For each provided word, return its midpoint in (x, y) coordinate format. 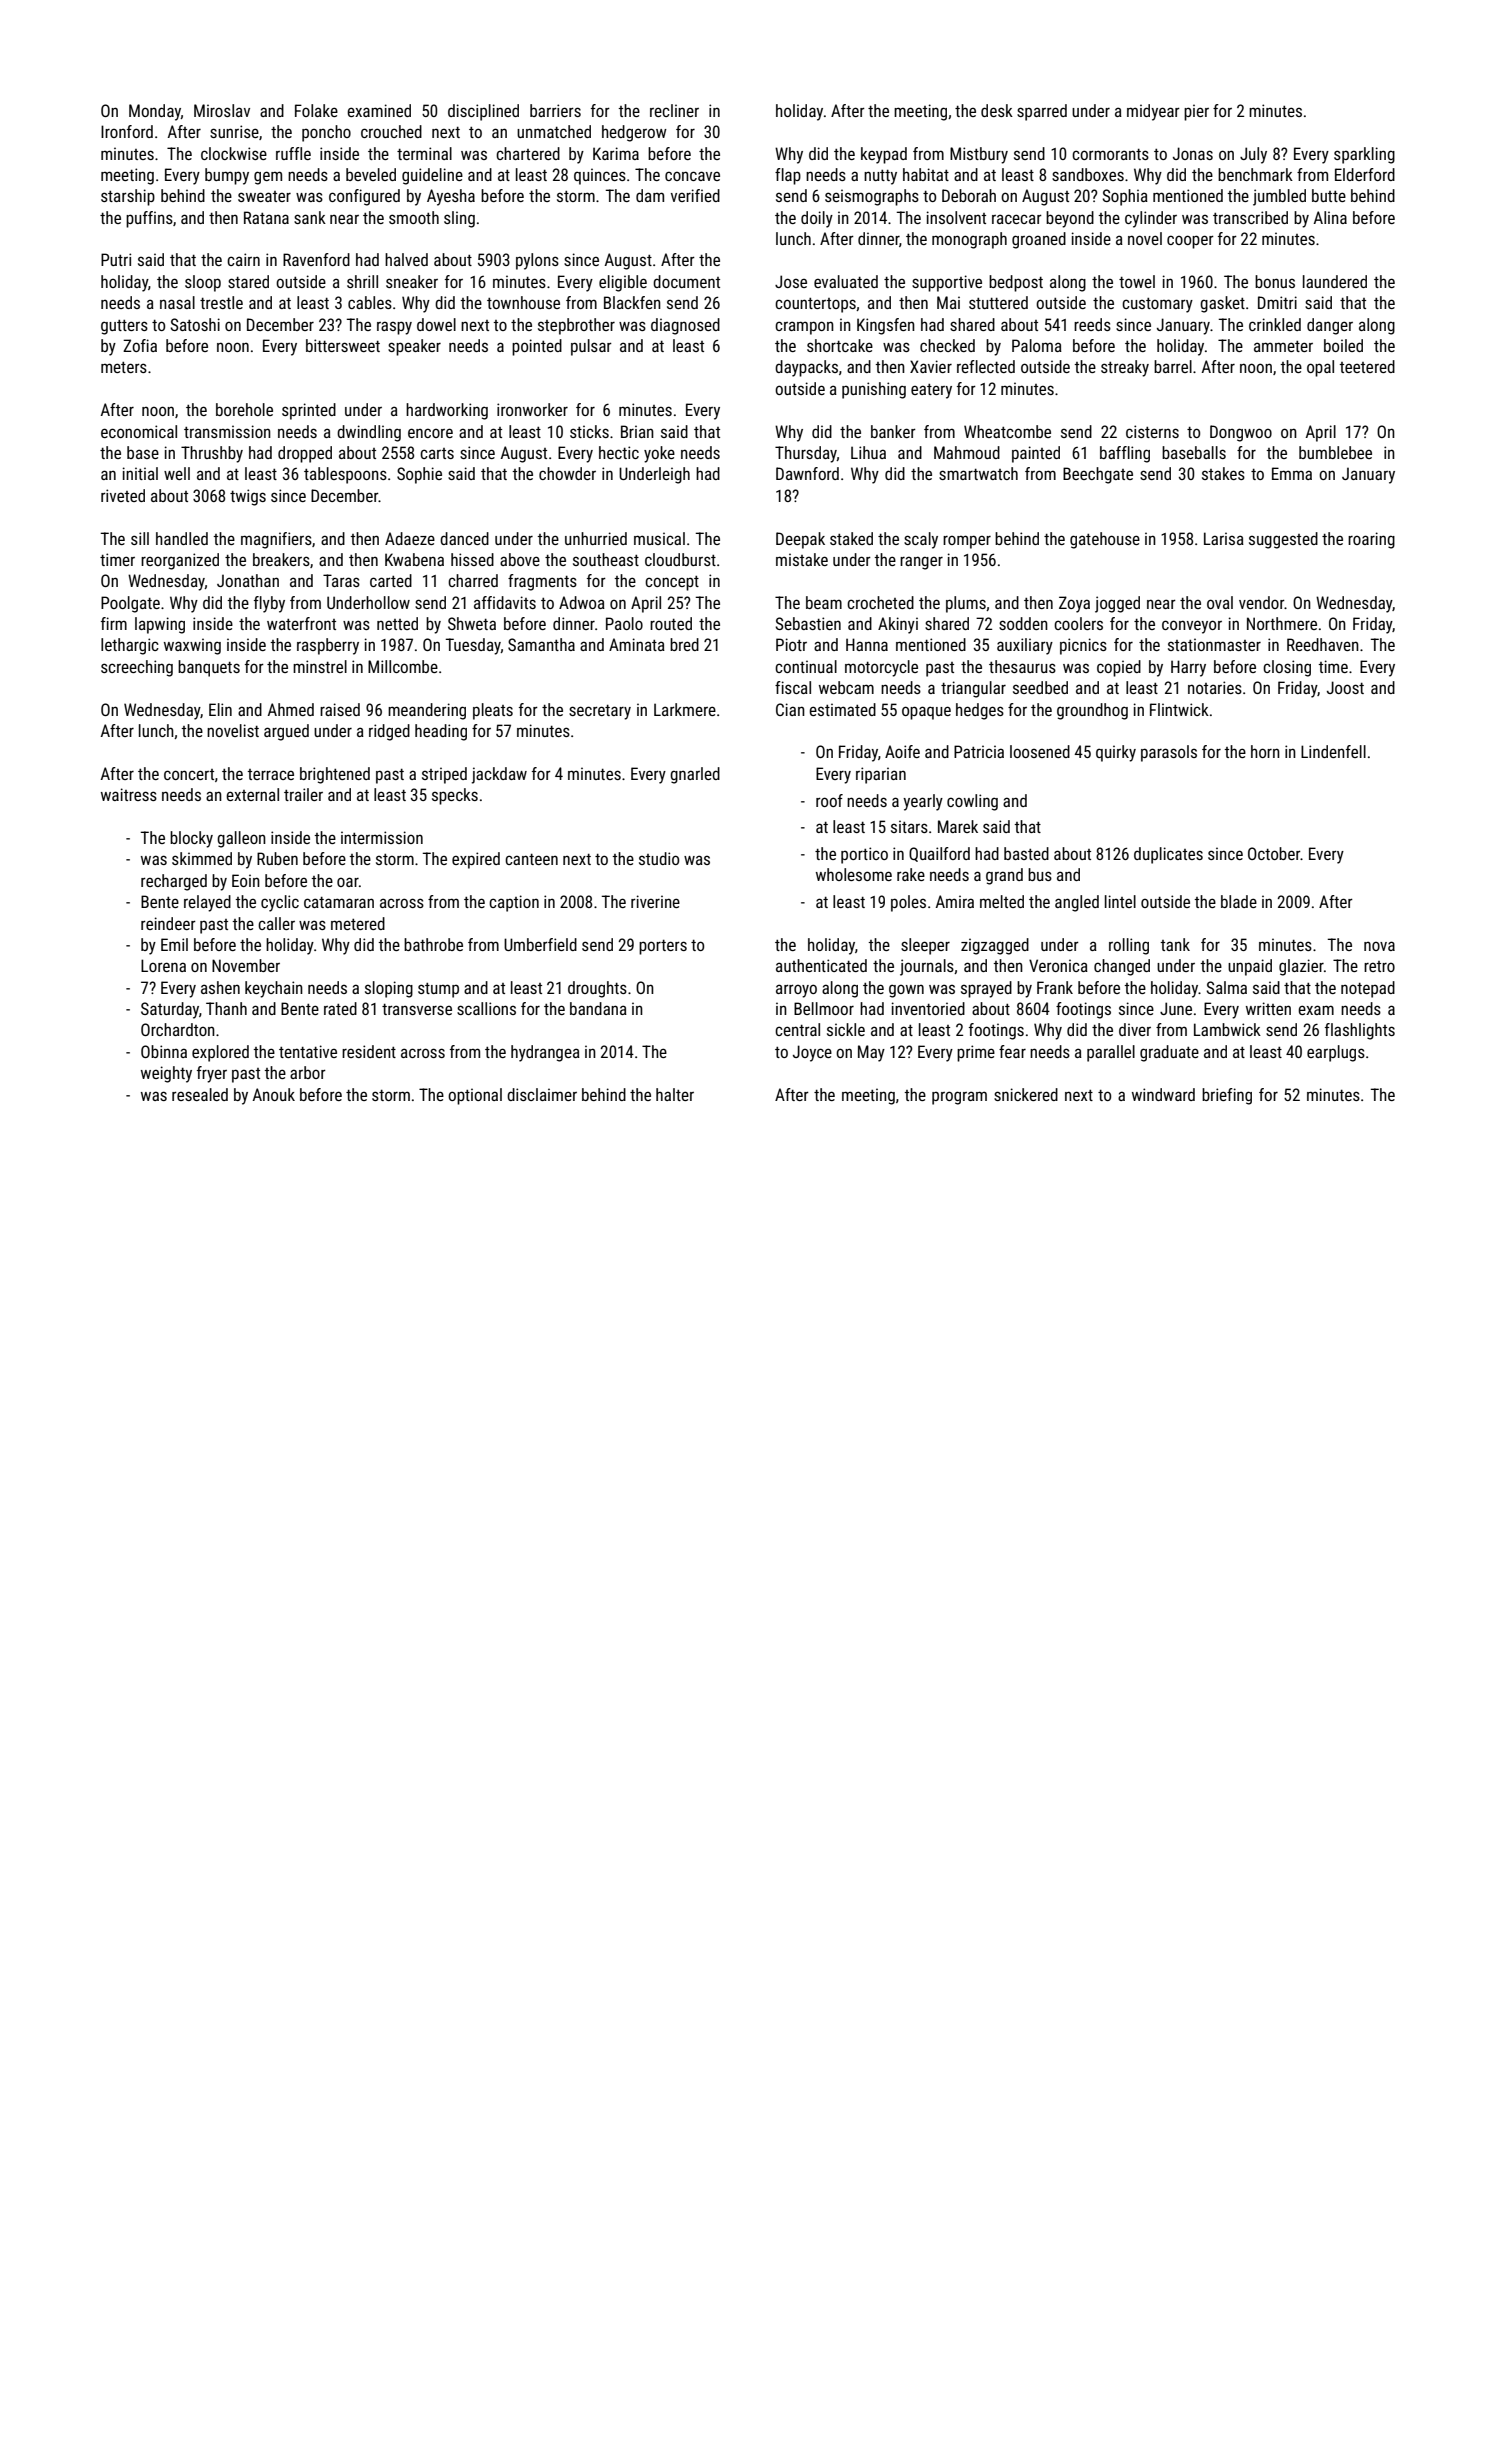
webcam (846, 687)
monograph (969, 240)
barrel (1173, 366)
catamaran (339, 902)
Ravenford (316, 259)
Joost (1345, 687)
